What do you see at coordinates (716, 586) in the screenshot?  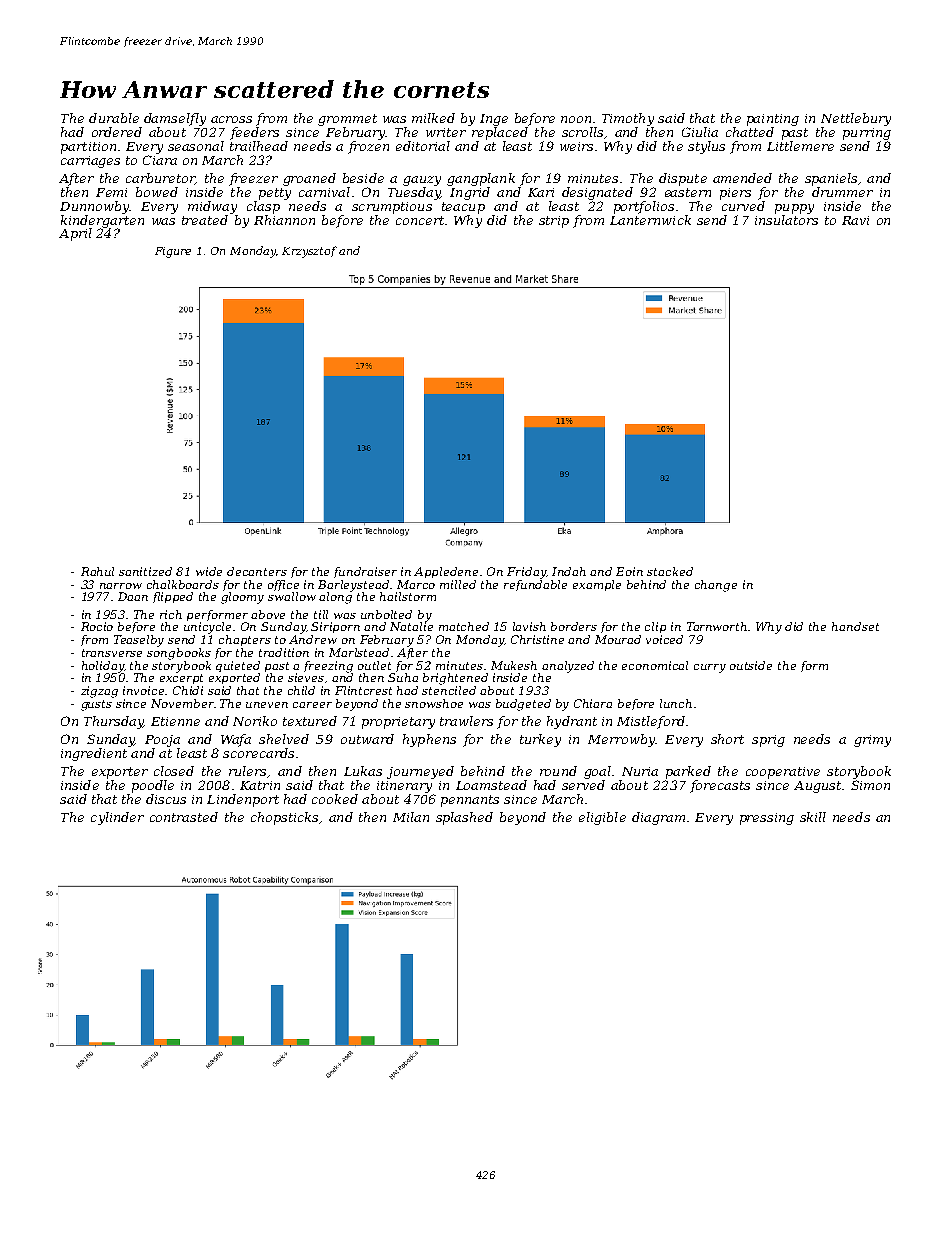 I see `change` at bounding box center [716, 586].
